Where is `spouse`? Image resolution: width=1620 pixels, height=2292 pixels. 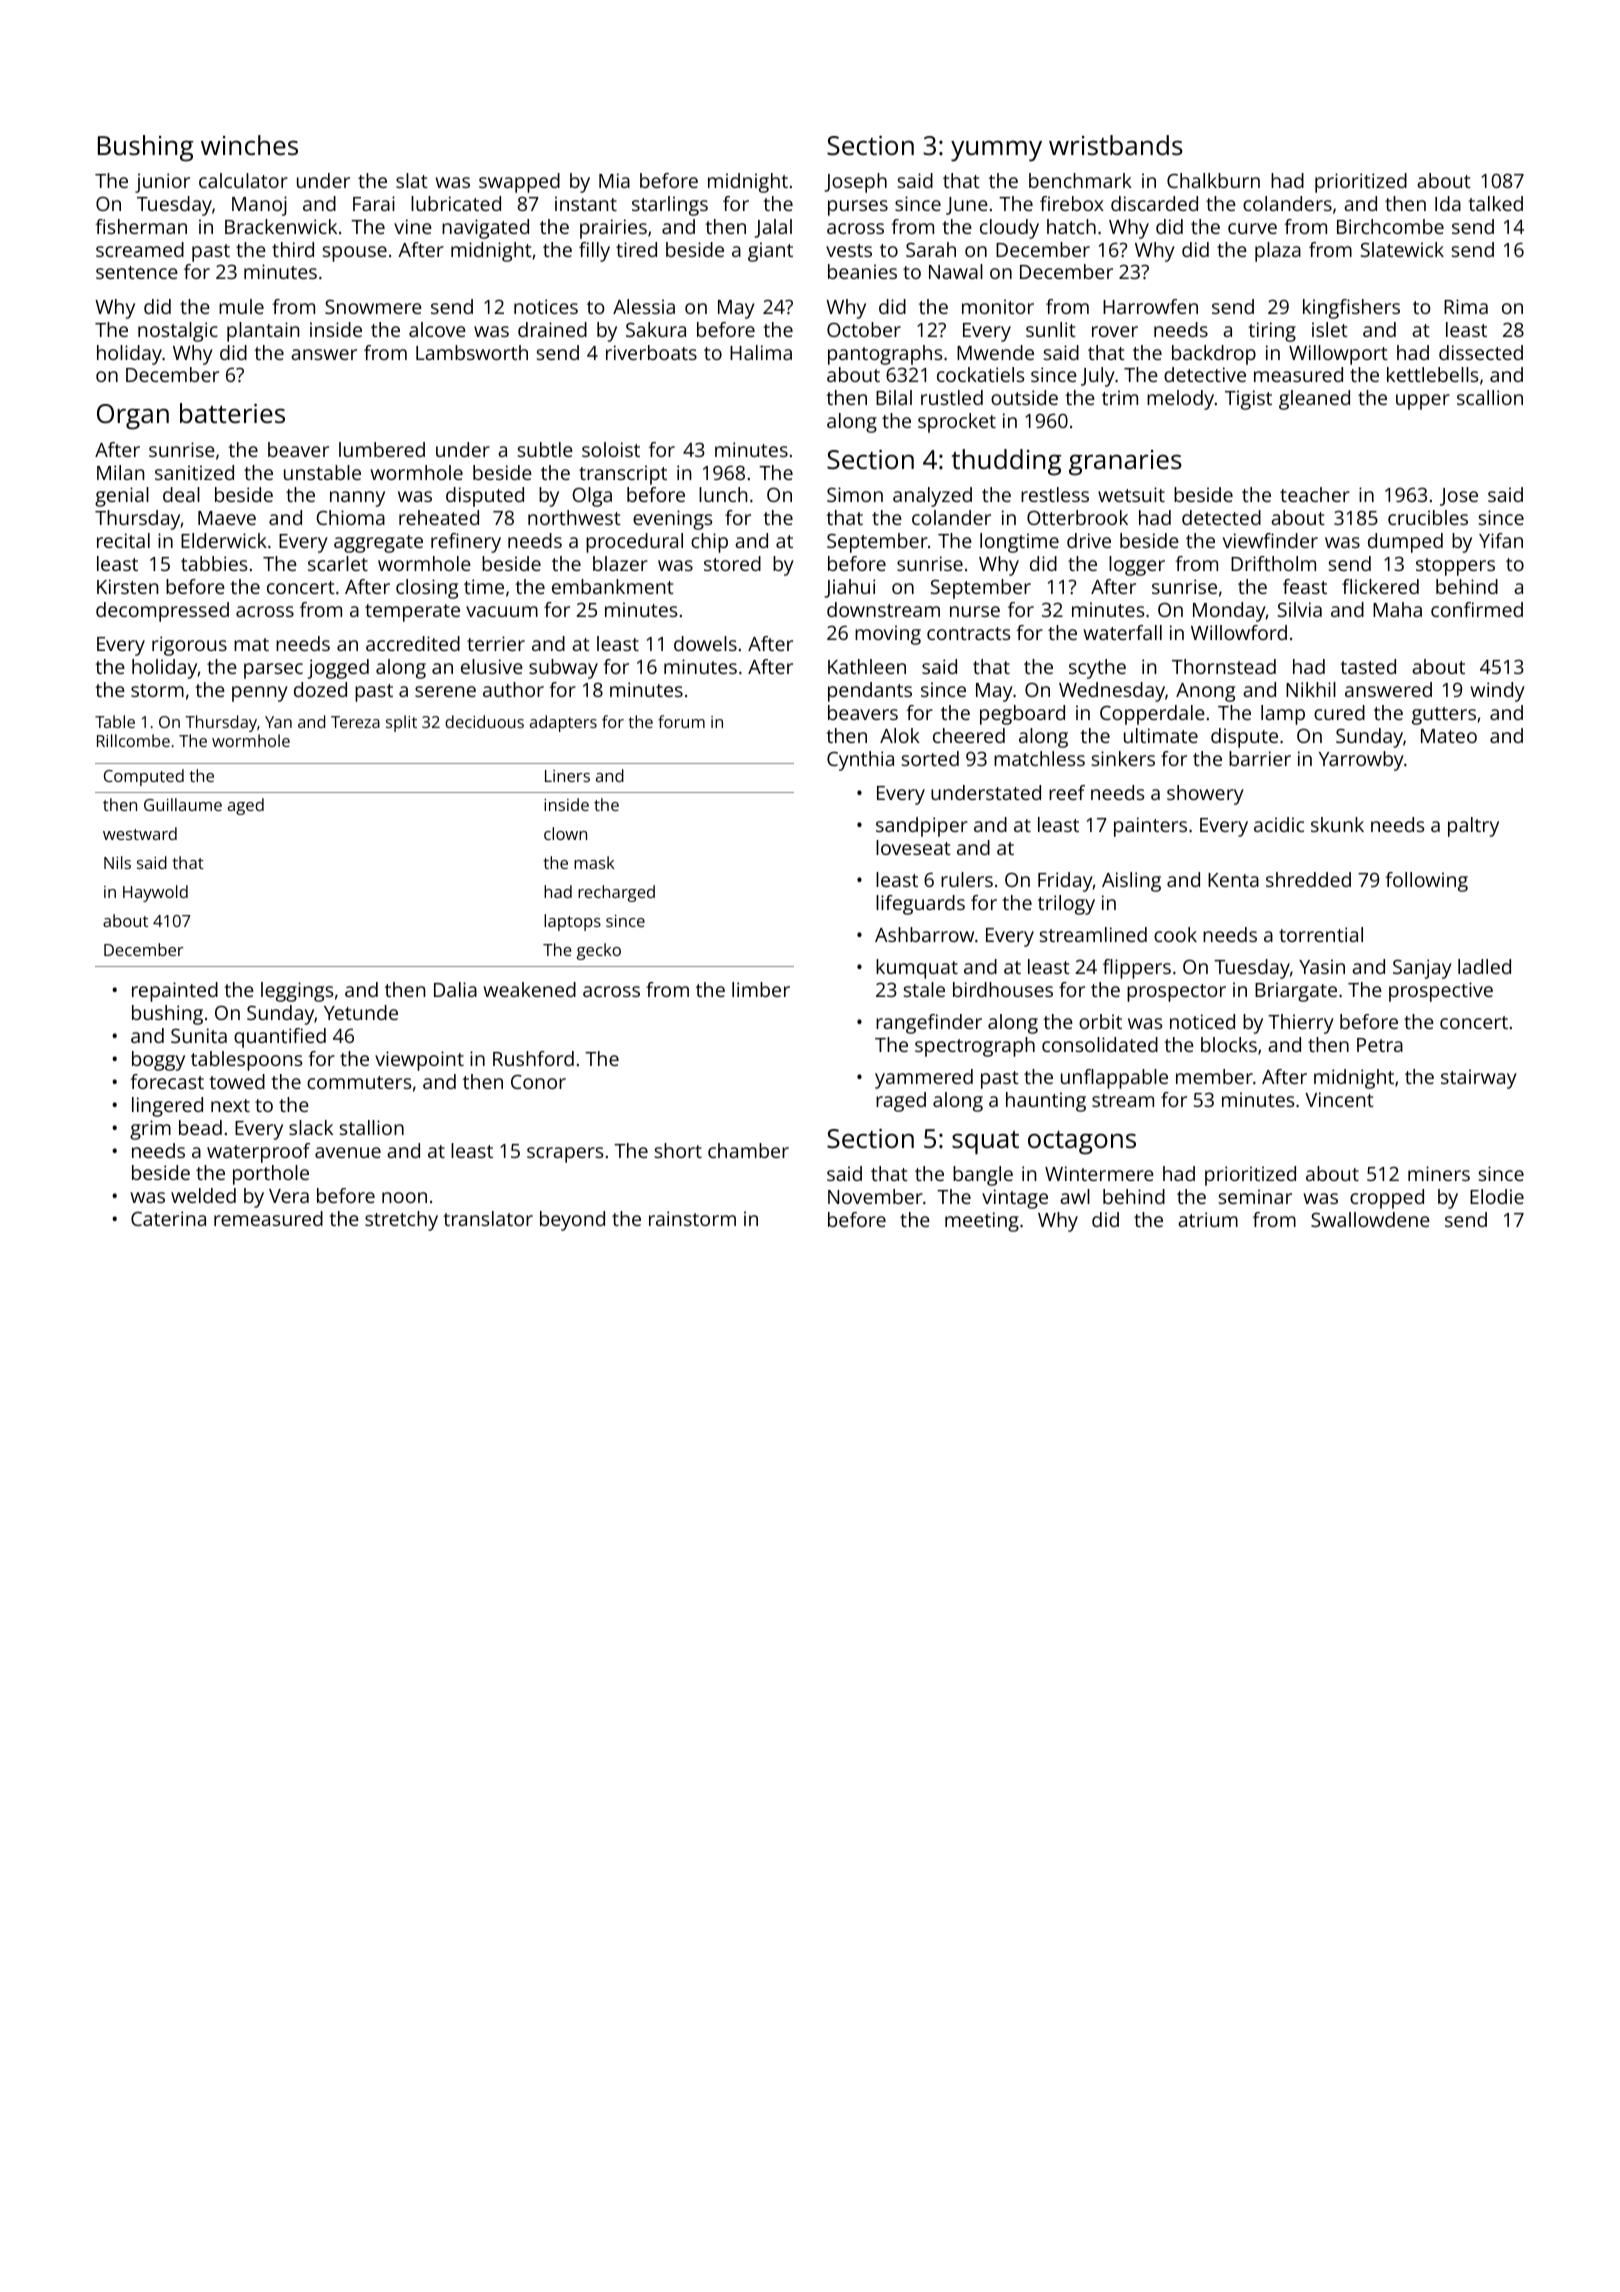 spouse is located at coordinates (355, 254).
